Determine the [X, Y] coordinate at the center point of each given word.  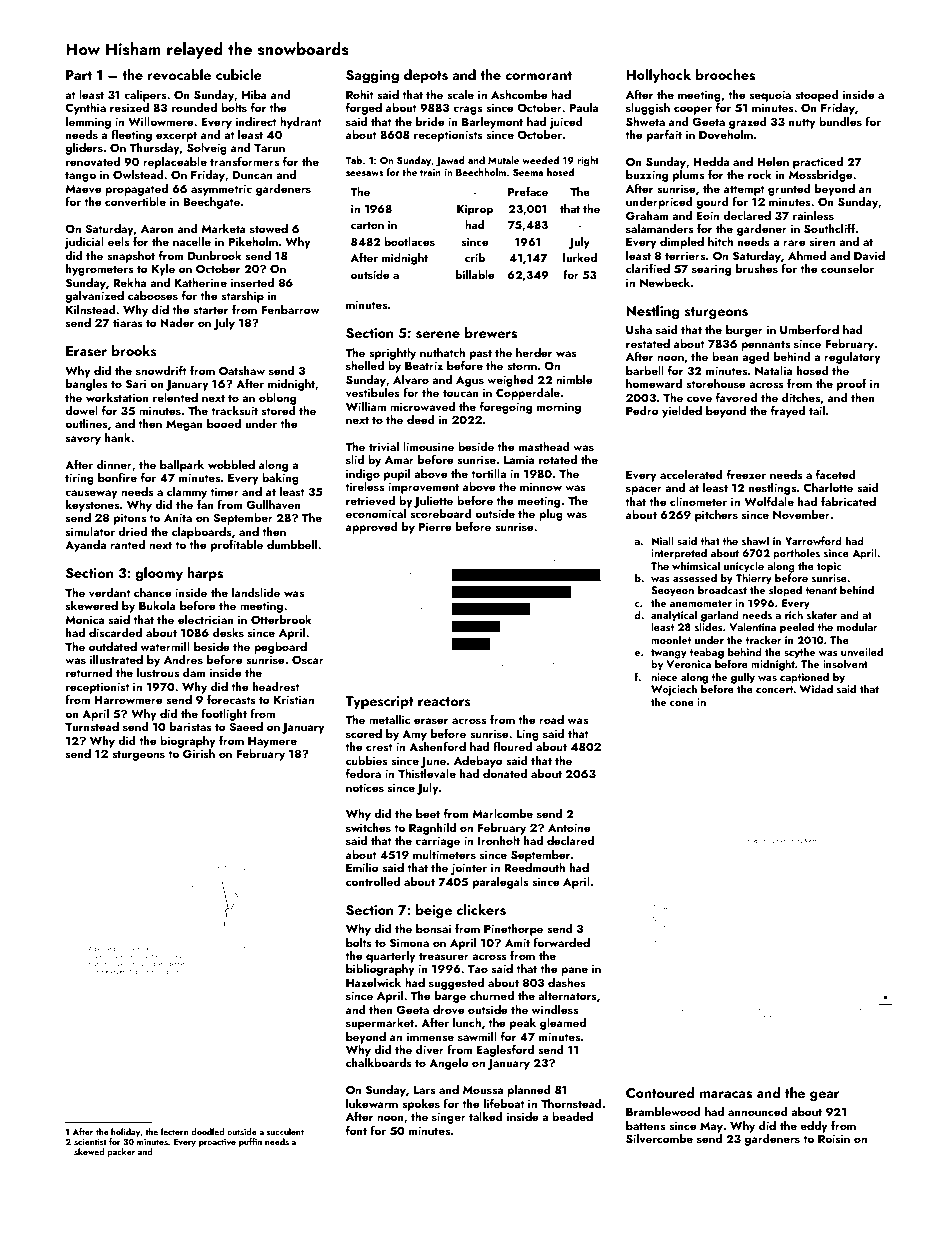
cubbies [367, 760]
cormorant [538, 75]
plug [551, 515]
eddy [813, 1127]
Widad [816, 688]
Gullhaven [273, 504]
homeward [654, 383]
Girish [199, 753]
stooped [817, 96]
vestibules [373, 392]
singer [449, 1118]
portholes [796, 554]
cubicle [239, 74]
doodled [208, 1131]
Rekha [130, 282]
